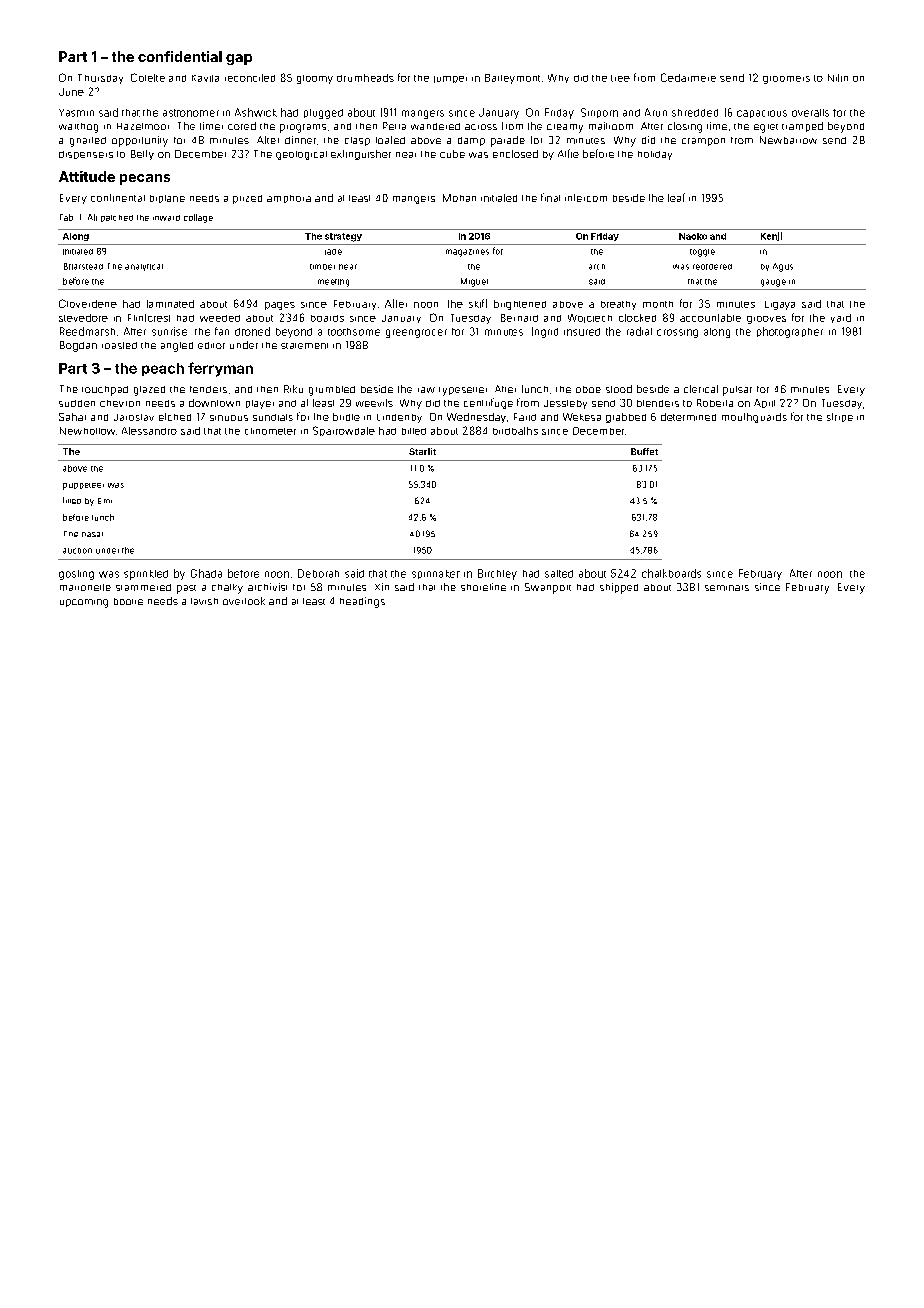 The height and width of the page is (1308, 924). What do you see at coordinates (436, 574) in the page?
I see `spinnaker` at bounding box center [436, 574].
